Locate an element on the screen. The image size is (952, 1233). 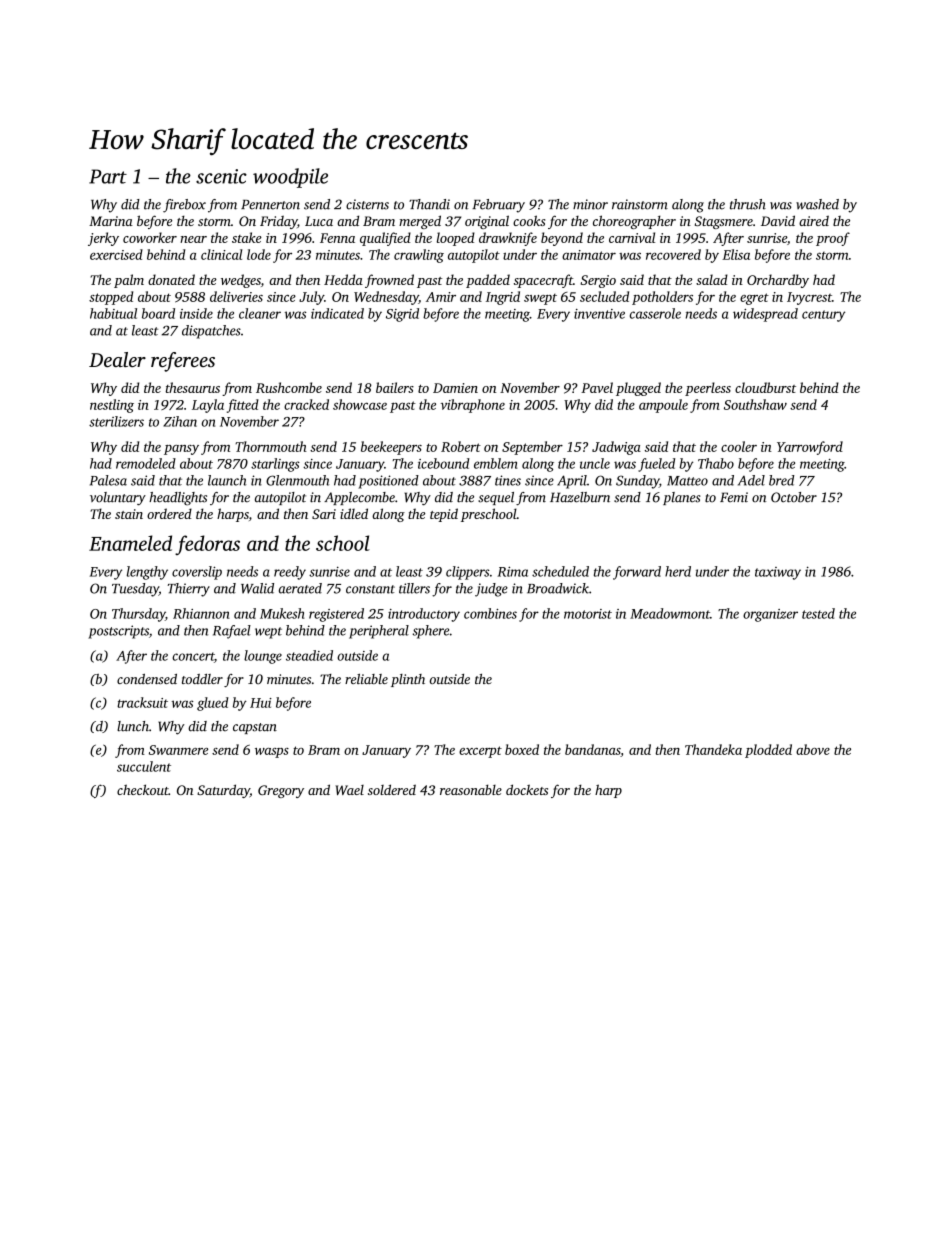
Amir is located at coordinates (441, 297).
